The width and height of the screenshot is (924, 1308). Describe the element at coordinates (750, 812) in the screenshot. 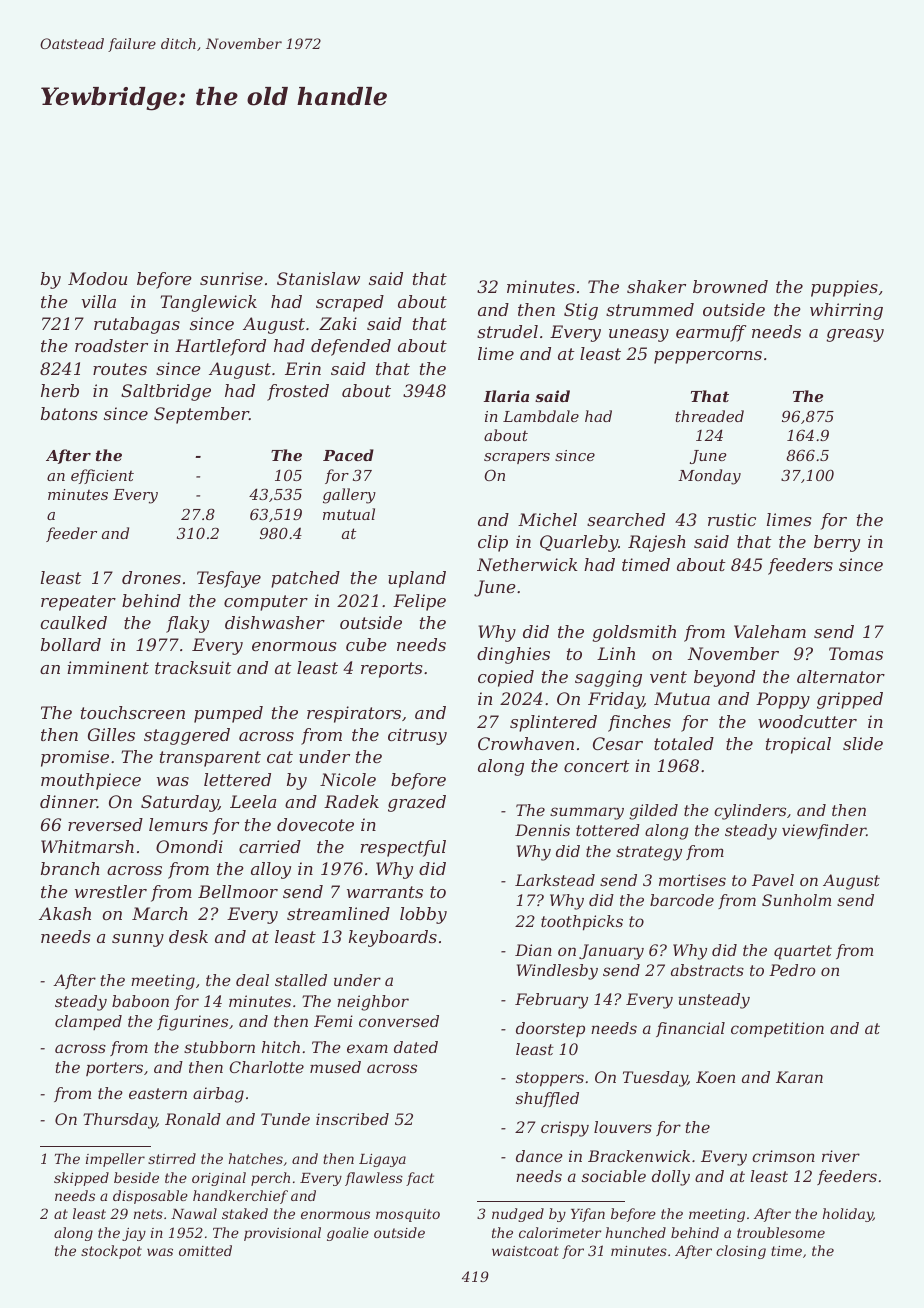

I see `cylinders` at that location.
